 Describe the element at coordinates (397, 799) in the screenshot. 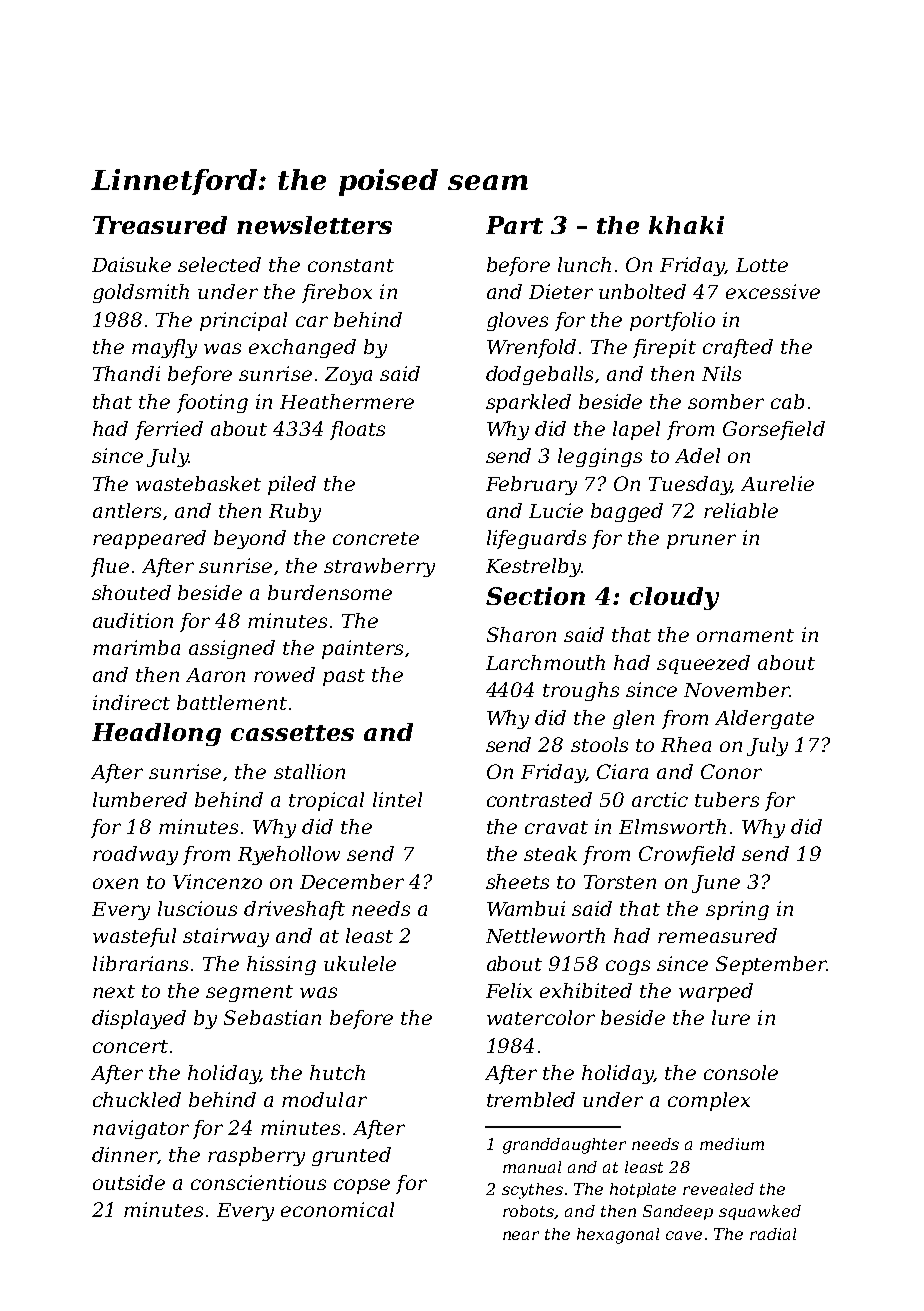

I see `lintel` at that location.
